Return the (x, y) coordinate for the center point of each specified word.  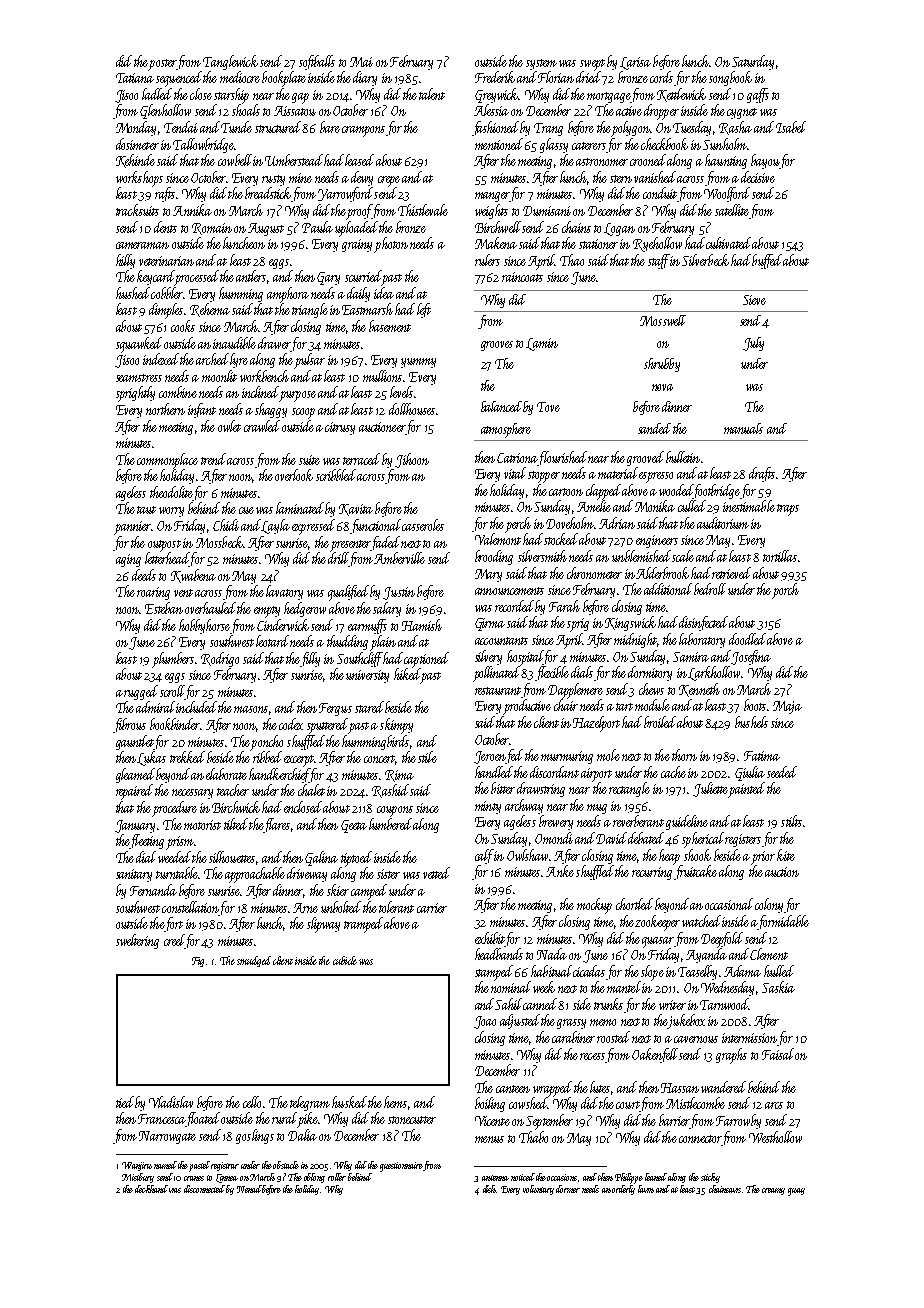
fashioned (495, 128)
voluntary (538, 1190)
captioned (426, 660)
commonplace (167, 461)
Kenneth (699, 690)
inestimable (749, 506)
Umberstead (295, 160)
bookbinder (175, 724)
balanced (501, 406)
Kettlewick (681, 95)
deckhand (151, 1189)
